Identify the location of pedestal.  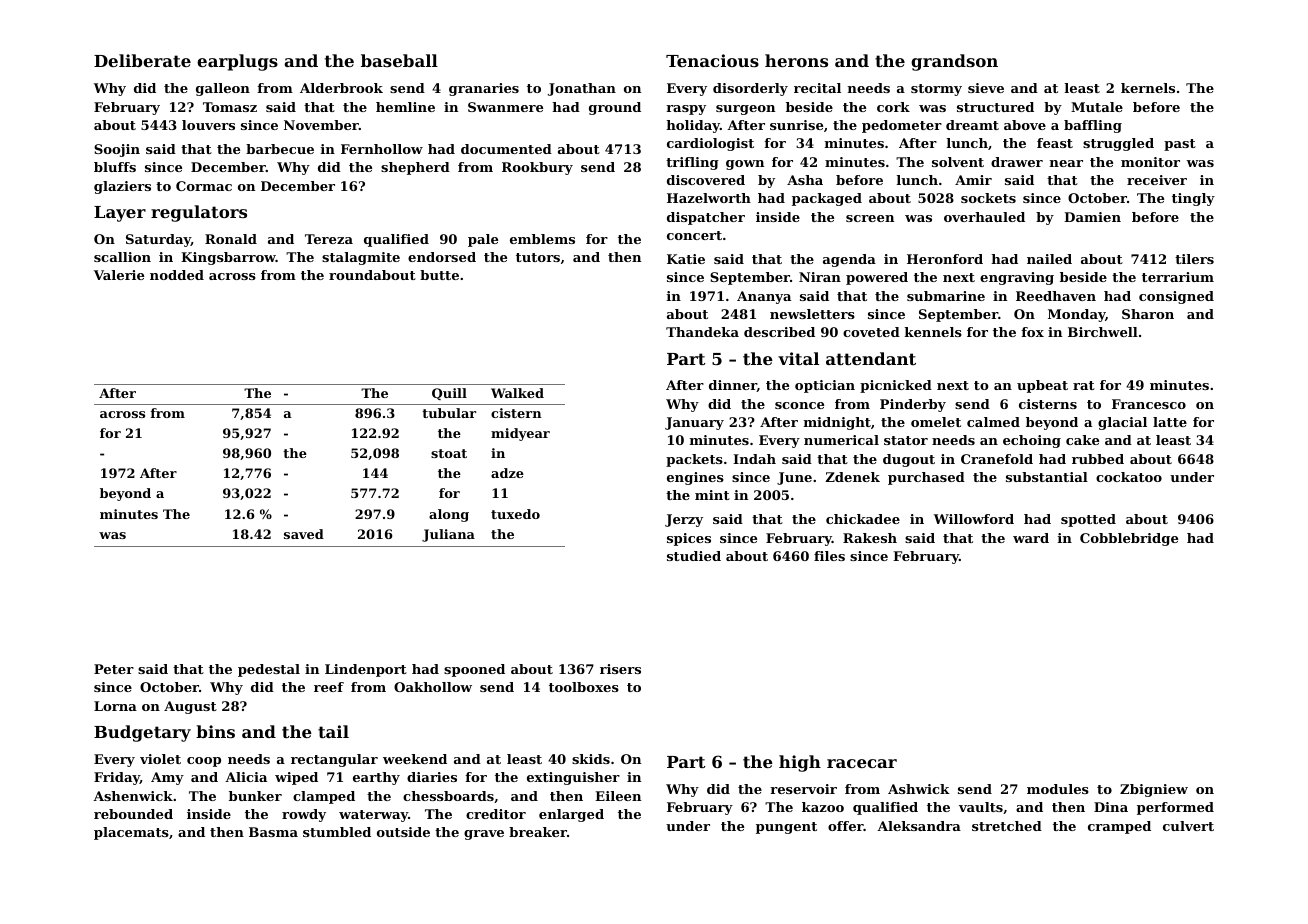
(269, 670).
